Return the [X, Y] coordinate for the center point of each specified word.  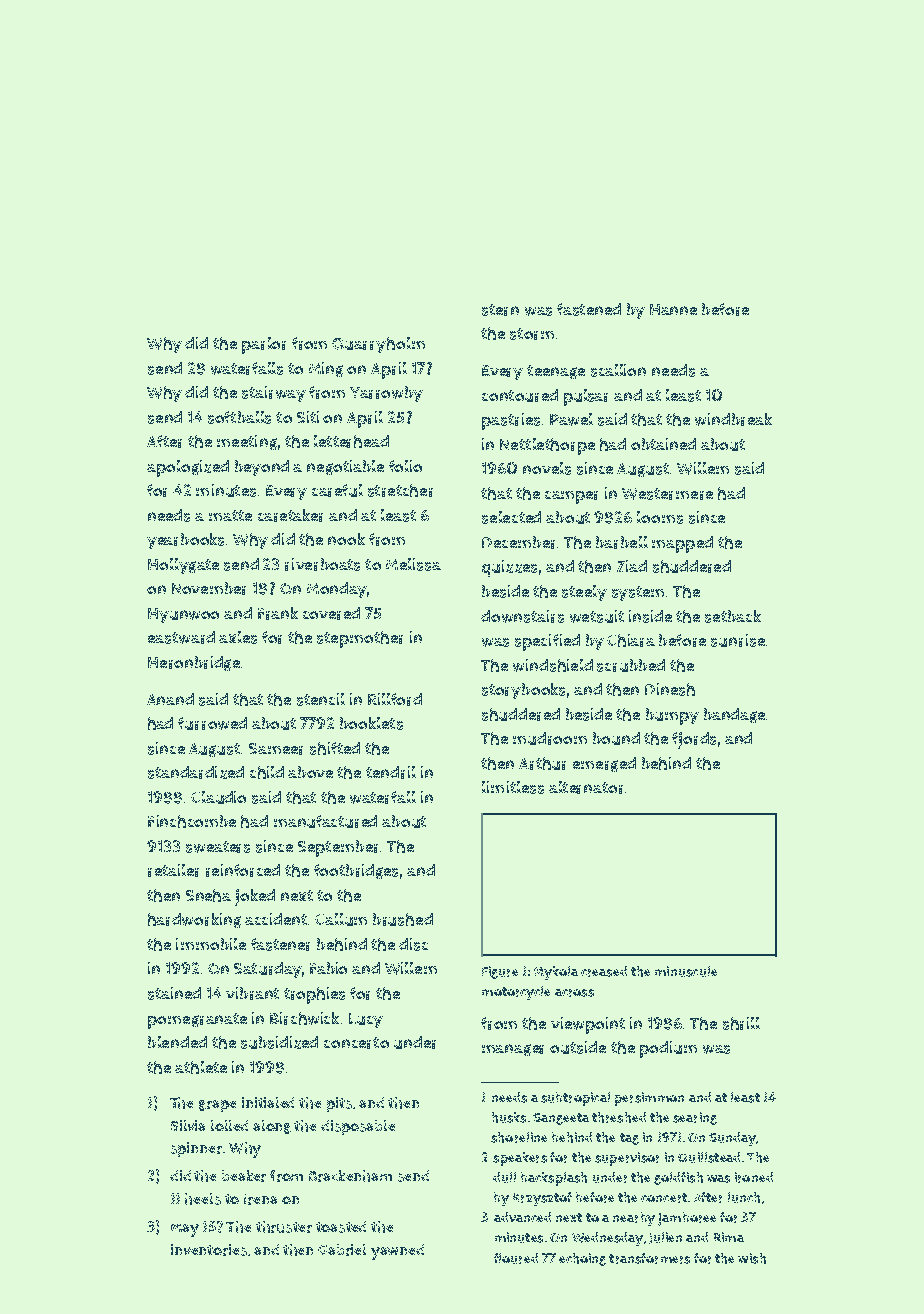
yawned [397, 1252]
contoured [520, 395]
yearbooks [185, 541]
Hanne [673, 309]
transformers [649, 1258]
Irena [260, 1199]
